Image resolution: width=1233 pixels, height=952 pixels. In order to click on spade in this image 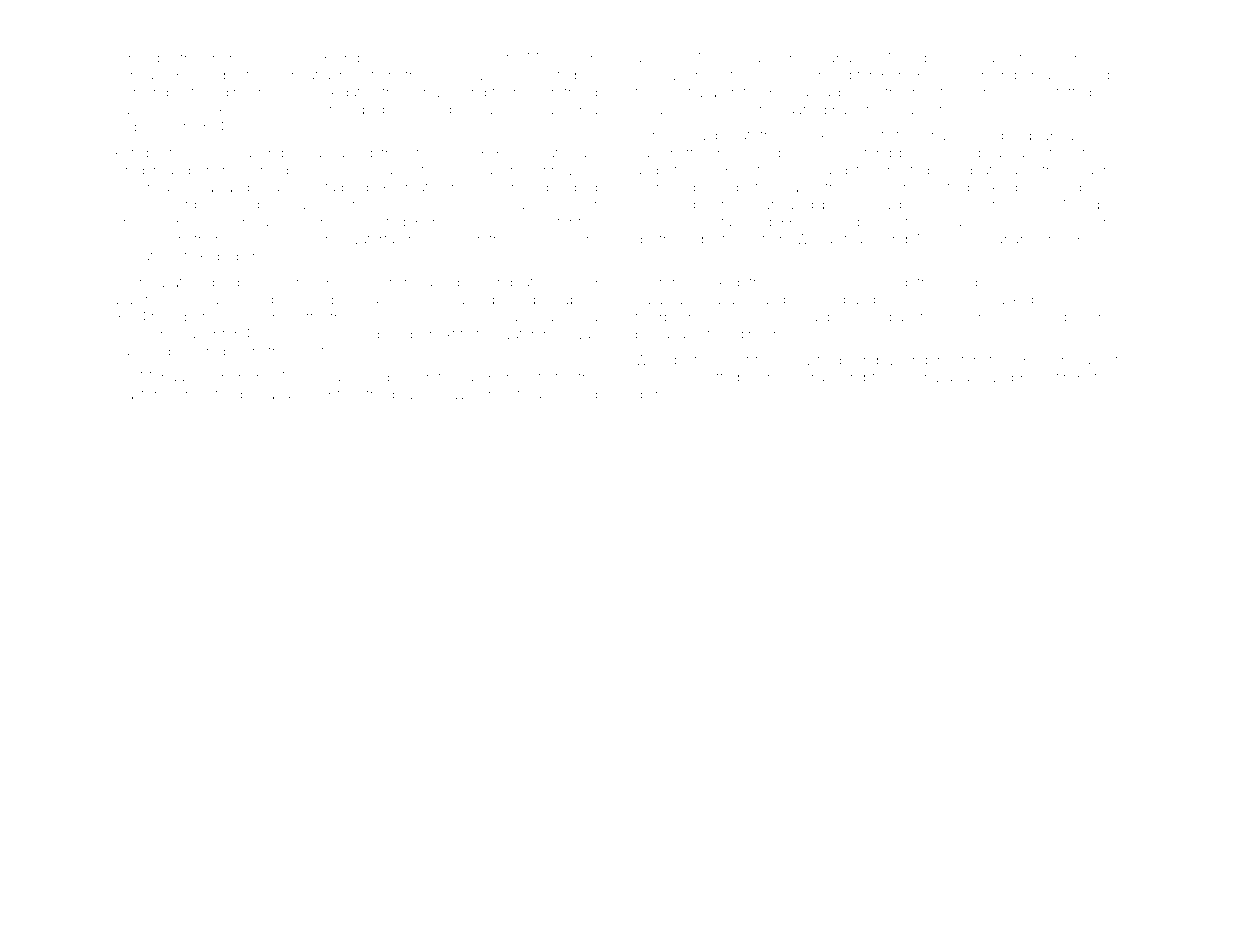, I will do `click(992, 58)`.
